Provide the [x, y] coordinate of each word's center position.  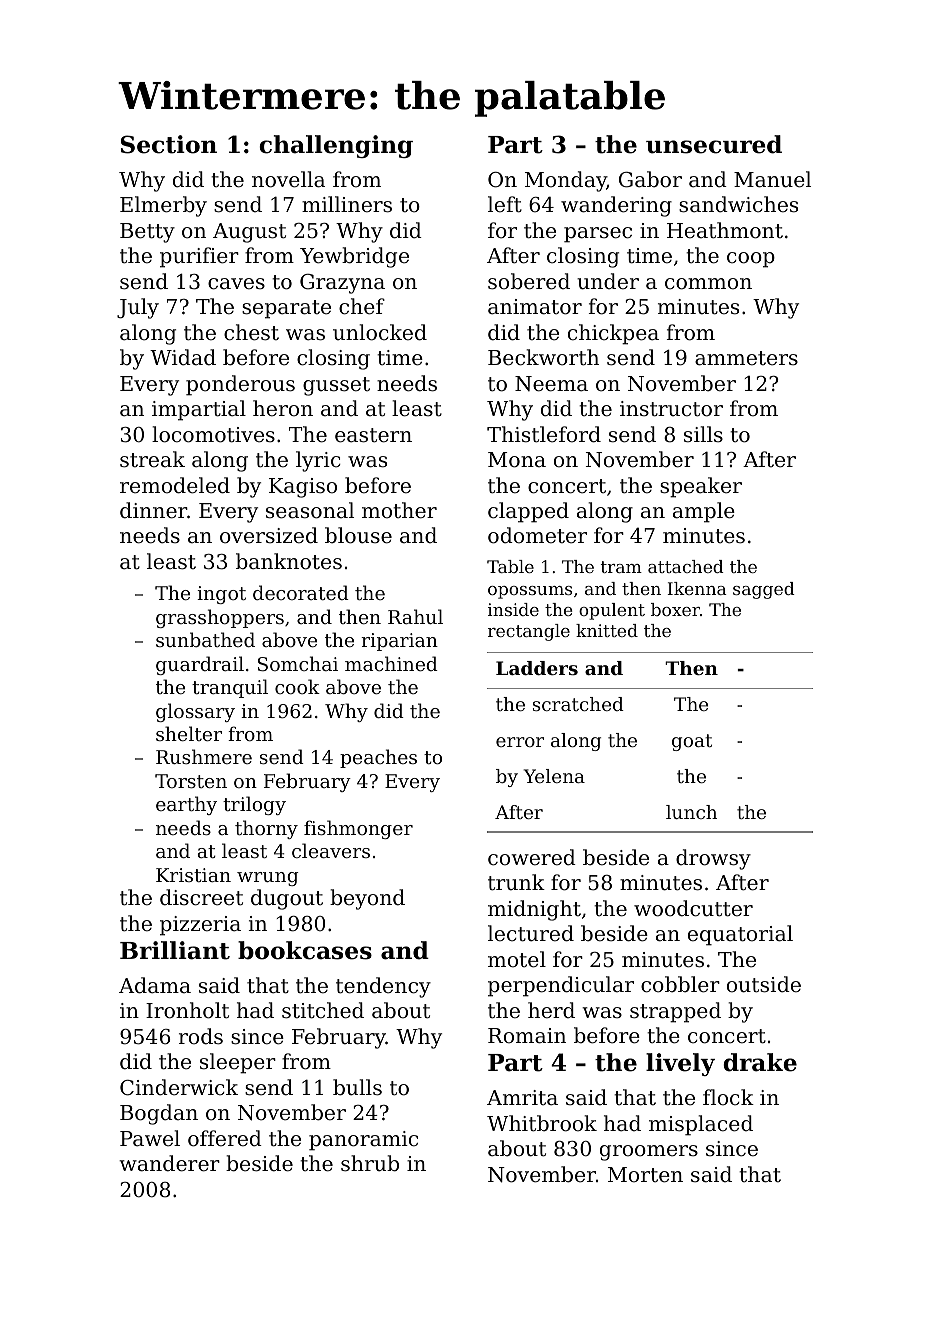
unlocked [380, 332]
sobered [529, 281]
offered [225, 1138]
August [249, 233]
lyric [318, 461]
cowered [532, 857]
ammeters [746, 358]
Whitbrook [542, 1123]
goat [692, 742]
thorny [266, 829]
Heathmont [725, 230]
